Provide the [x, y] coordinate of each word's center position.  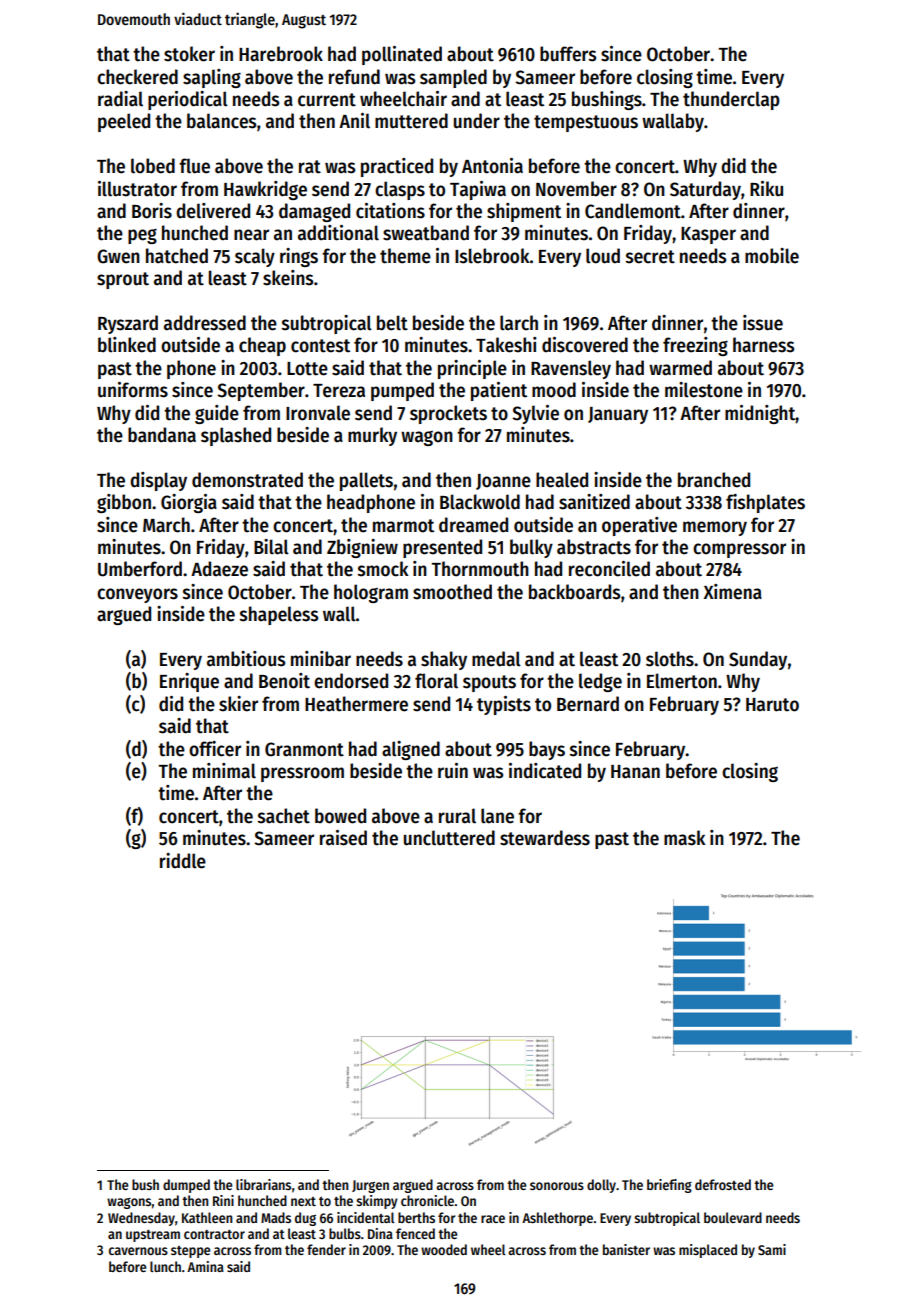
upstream [153, 1236]
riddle [183, 861]
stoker [189, 54]
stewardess [545, 838]
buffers [568, 54]
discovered [585, 345]
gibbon [124, 503]
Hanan [635, 772]
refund [354, 77]
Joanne [503, 482]
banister [626, 1249]
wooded [444, 1249]
